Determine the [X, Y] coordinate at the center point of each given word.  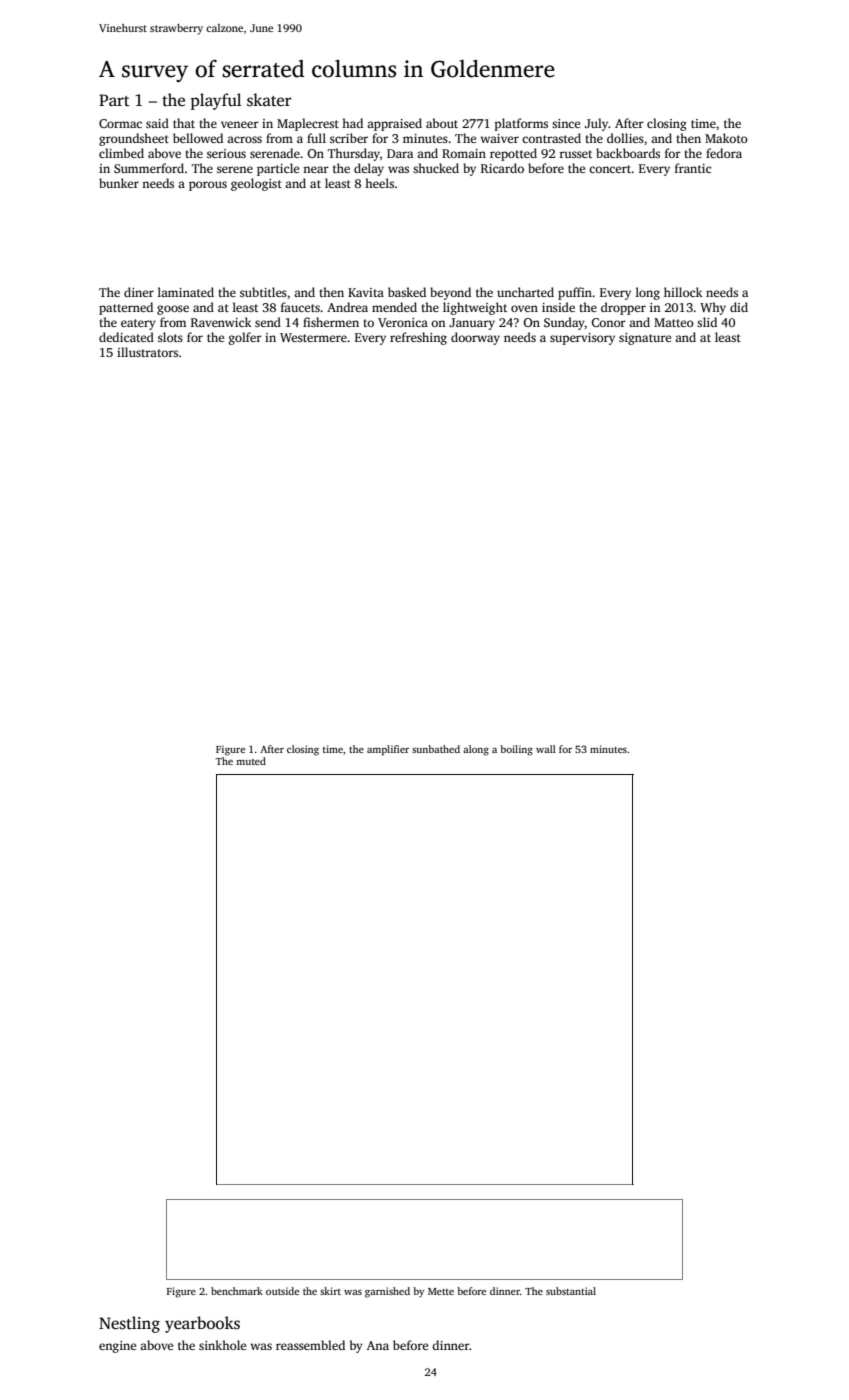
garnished [387, 1292]
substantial [571, 1291]
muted [251, 761]
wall [546, 749]
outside [282, 1291]
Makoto [726, 138]
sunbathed [436, 749]
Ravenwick [221, 322]
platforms [521, 124]
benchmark [237, 1291]
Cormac [120, 123]
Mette [441, 1291]
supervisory [582, 339]
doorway [475, 338]
